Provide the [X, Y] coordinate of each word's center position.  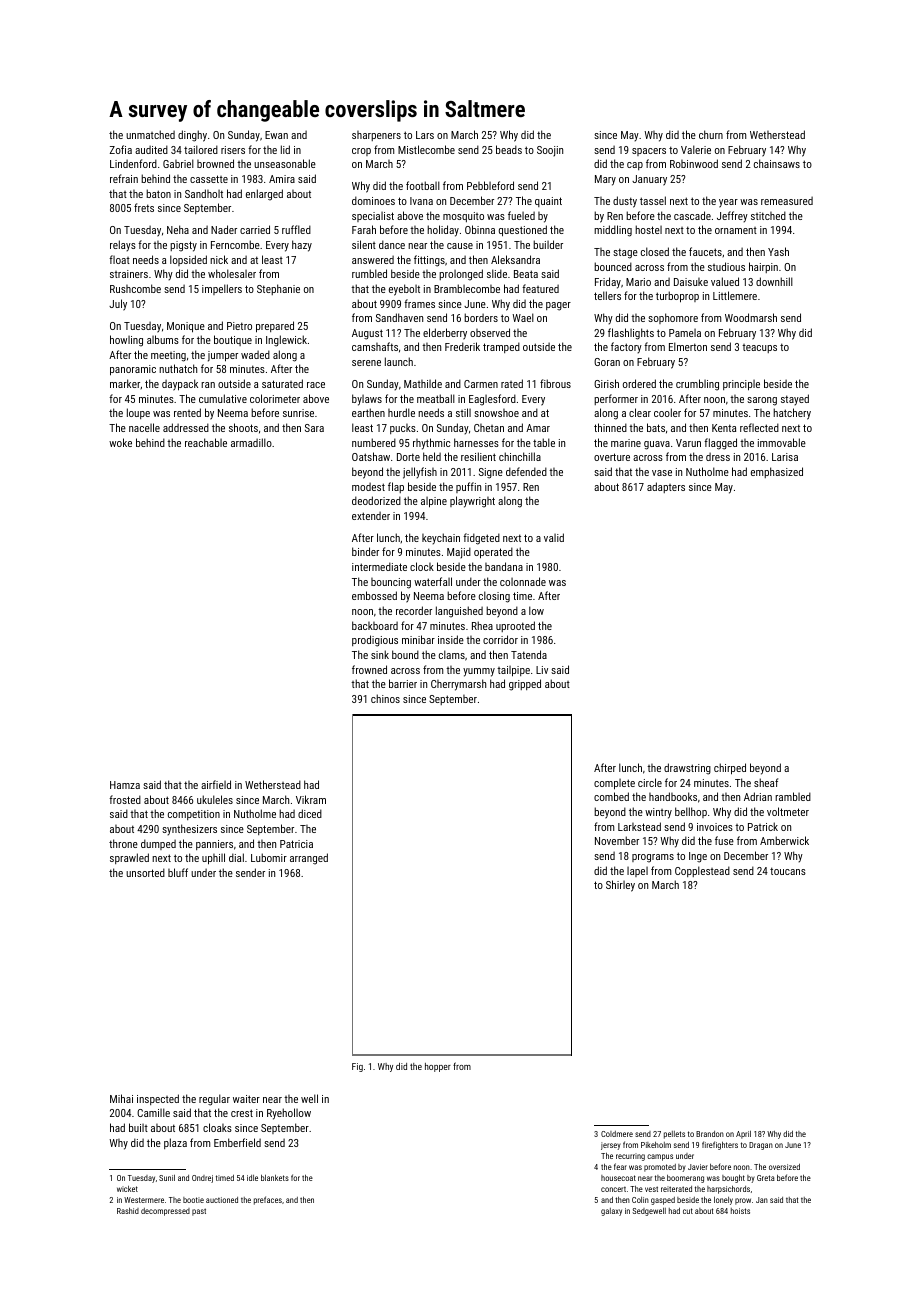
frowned [369, 669]
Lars [425, 135]
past [199, 1212]
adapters [666, 487]
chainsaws [777, 163]
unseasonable [285, 163]
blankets [275, 1177]
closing [494, 597]
